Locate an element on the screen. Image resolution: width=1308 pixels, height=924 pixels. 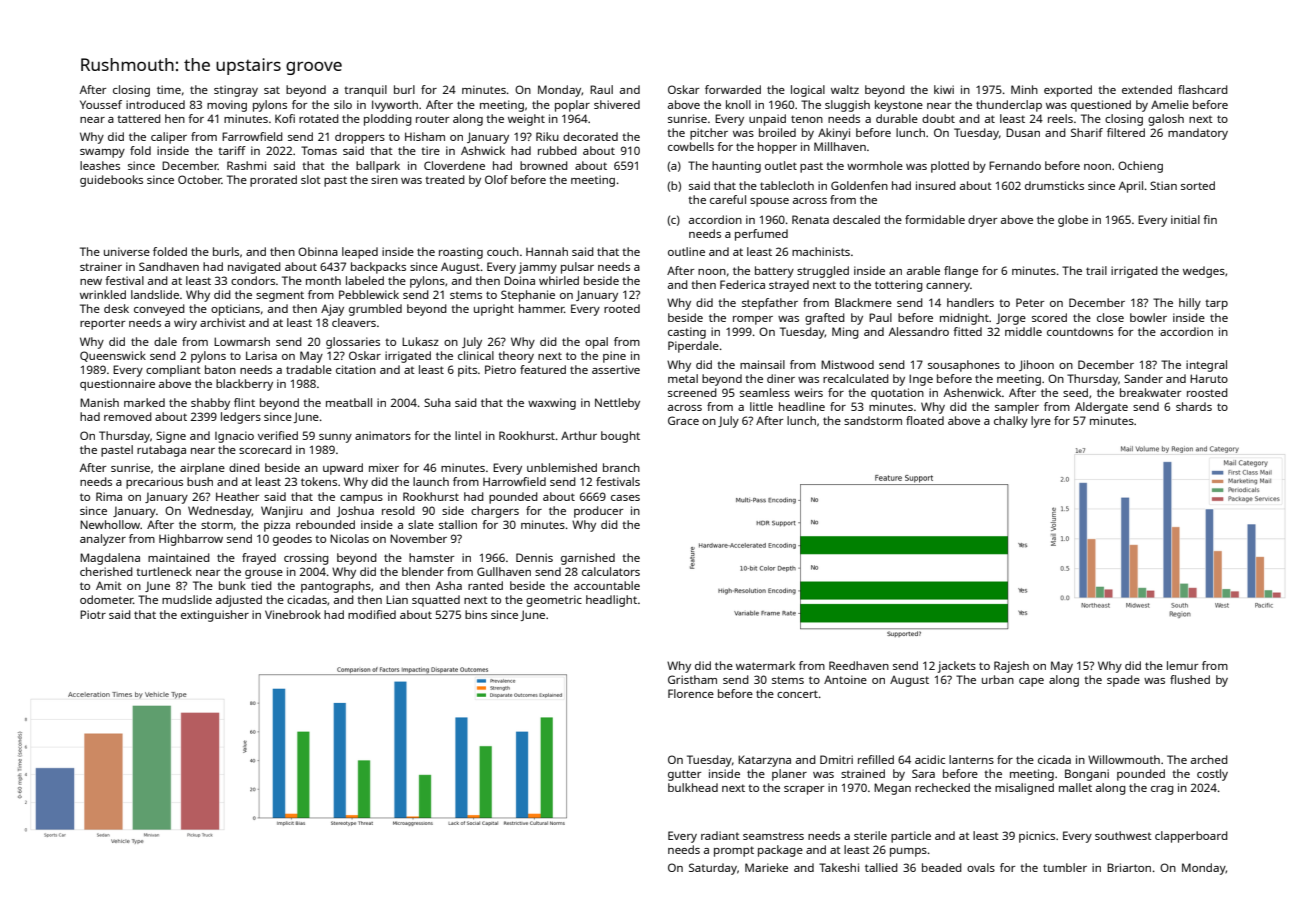
turtleneck is located at coordinates (164, 571).
